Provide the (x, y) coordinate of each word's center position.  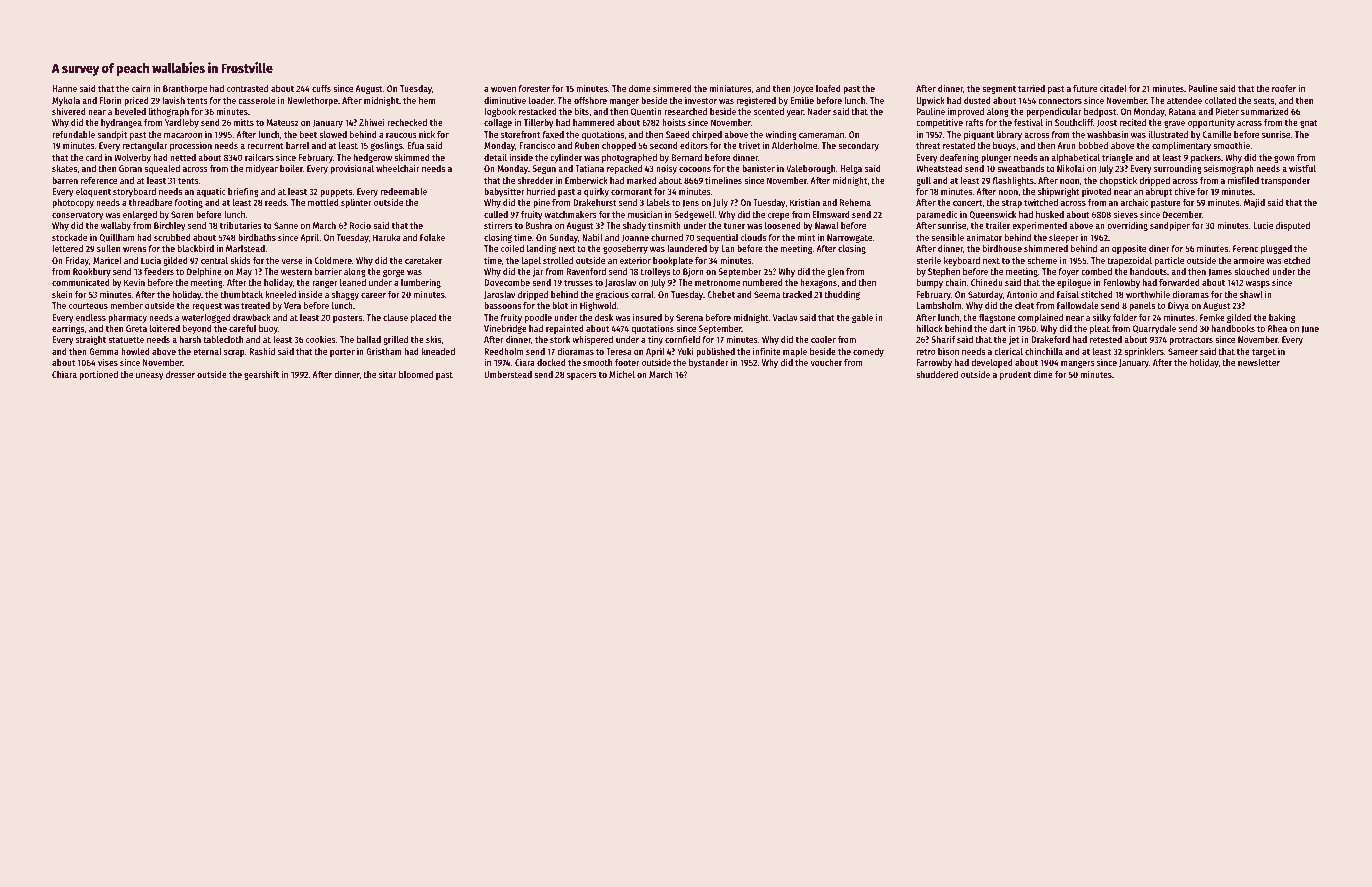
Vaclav (785, 317)
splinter (356, 203)
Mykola (66, 101)
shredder (535, 180)
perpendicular (1054, 112)
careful (242, 328)
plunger (996, 158)
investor (701, 100)
